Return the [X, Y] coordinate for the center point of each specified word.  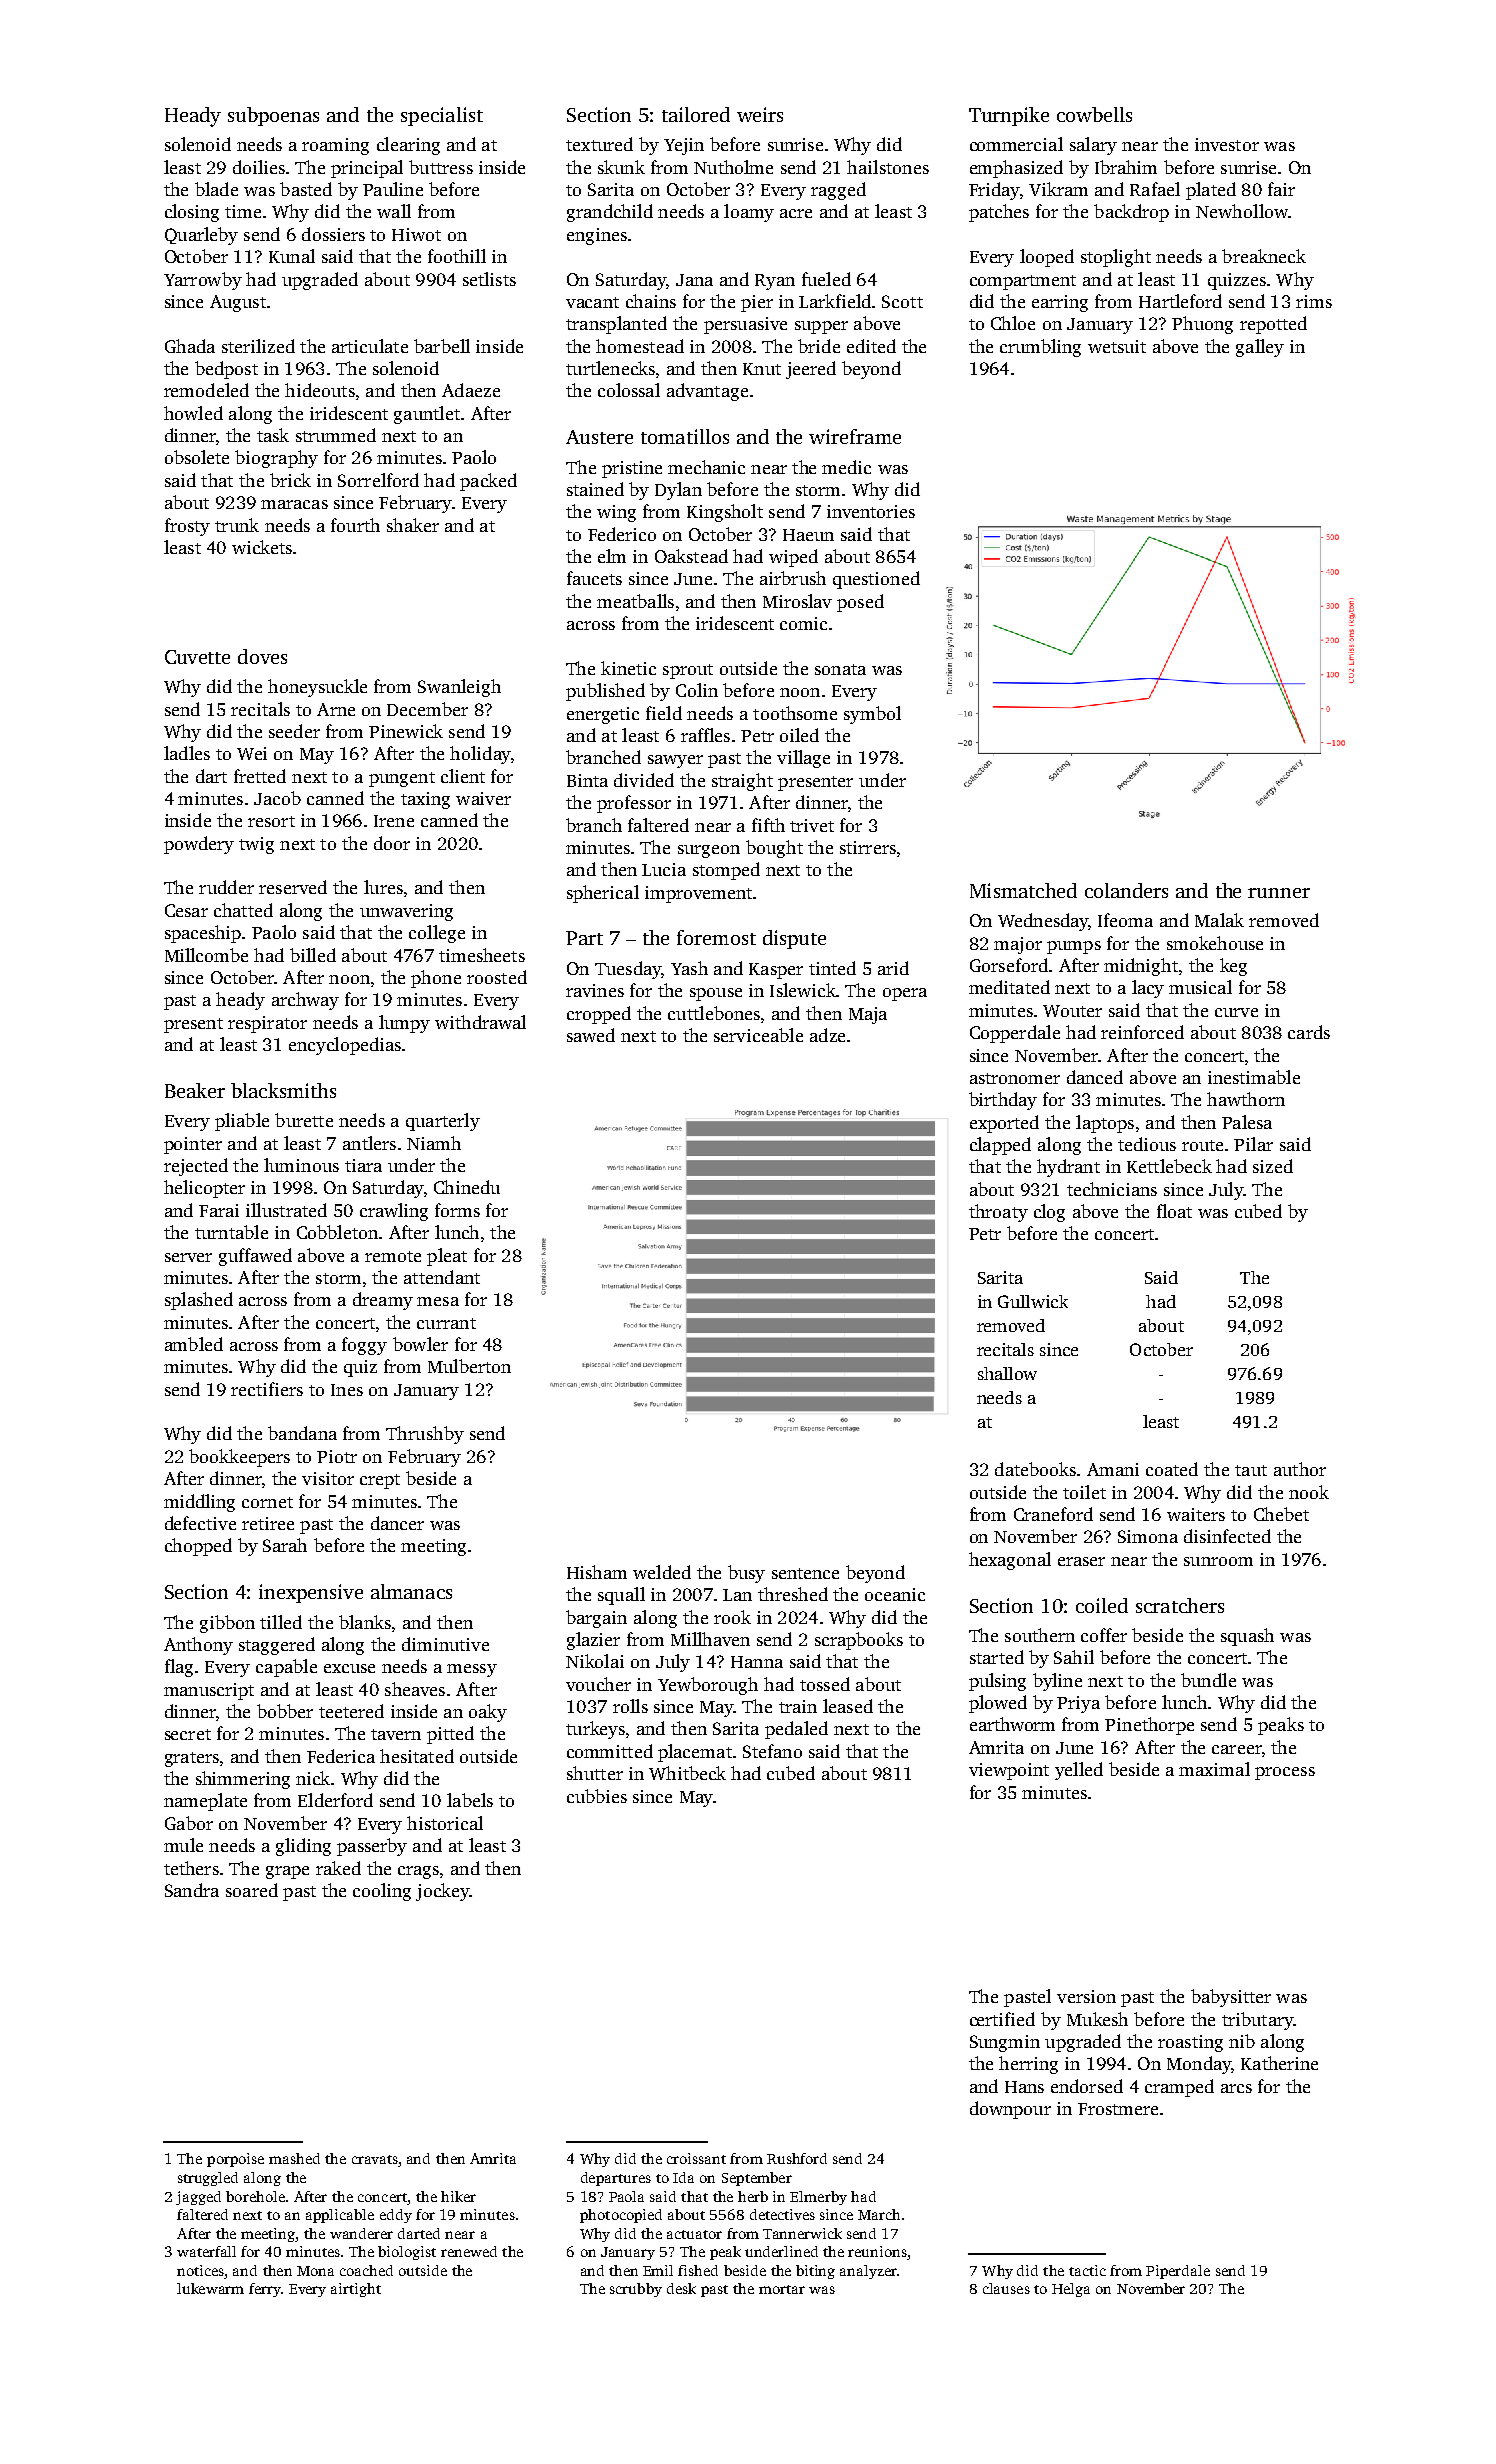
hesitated [417, 1756]
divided [644, 780]
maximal [1214, 1769]
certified [1002, 2019]
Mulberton [469, 1366]
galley [1260, 348]
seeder [294, 731]
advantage [707, 392]
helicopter [204, 1189]
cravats [375, 2159]
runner [1279, 893]
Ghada [190, 346]
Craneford [1053, 1514]
